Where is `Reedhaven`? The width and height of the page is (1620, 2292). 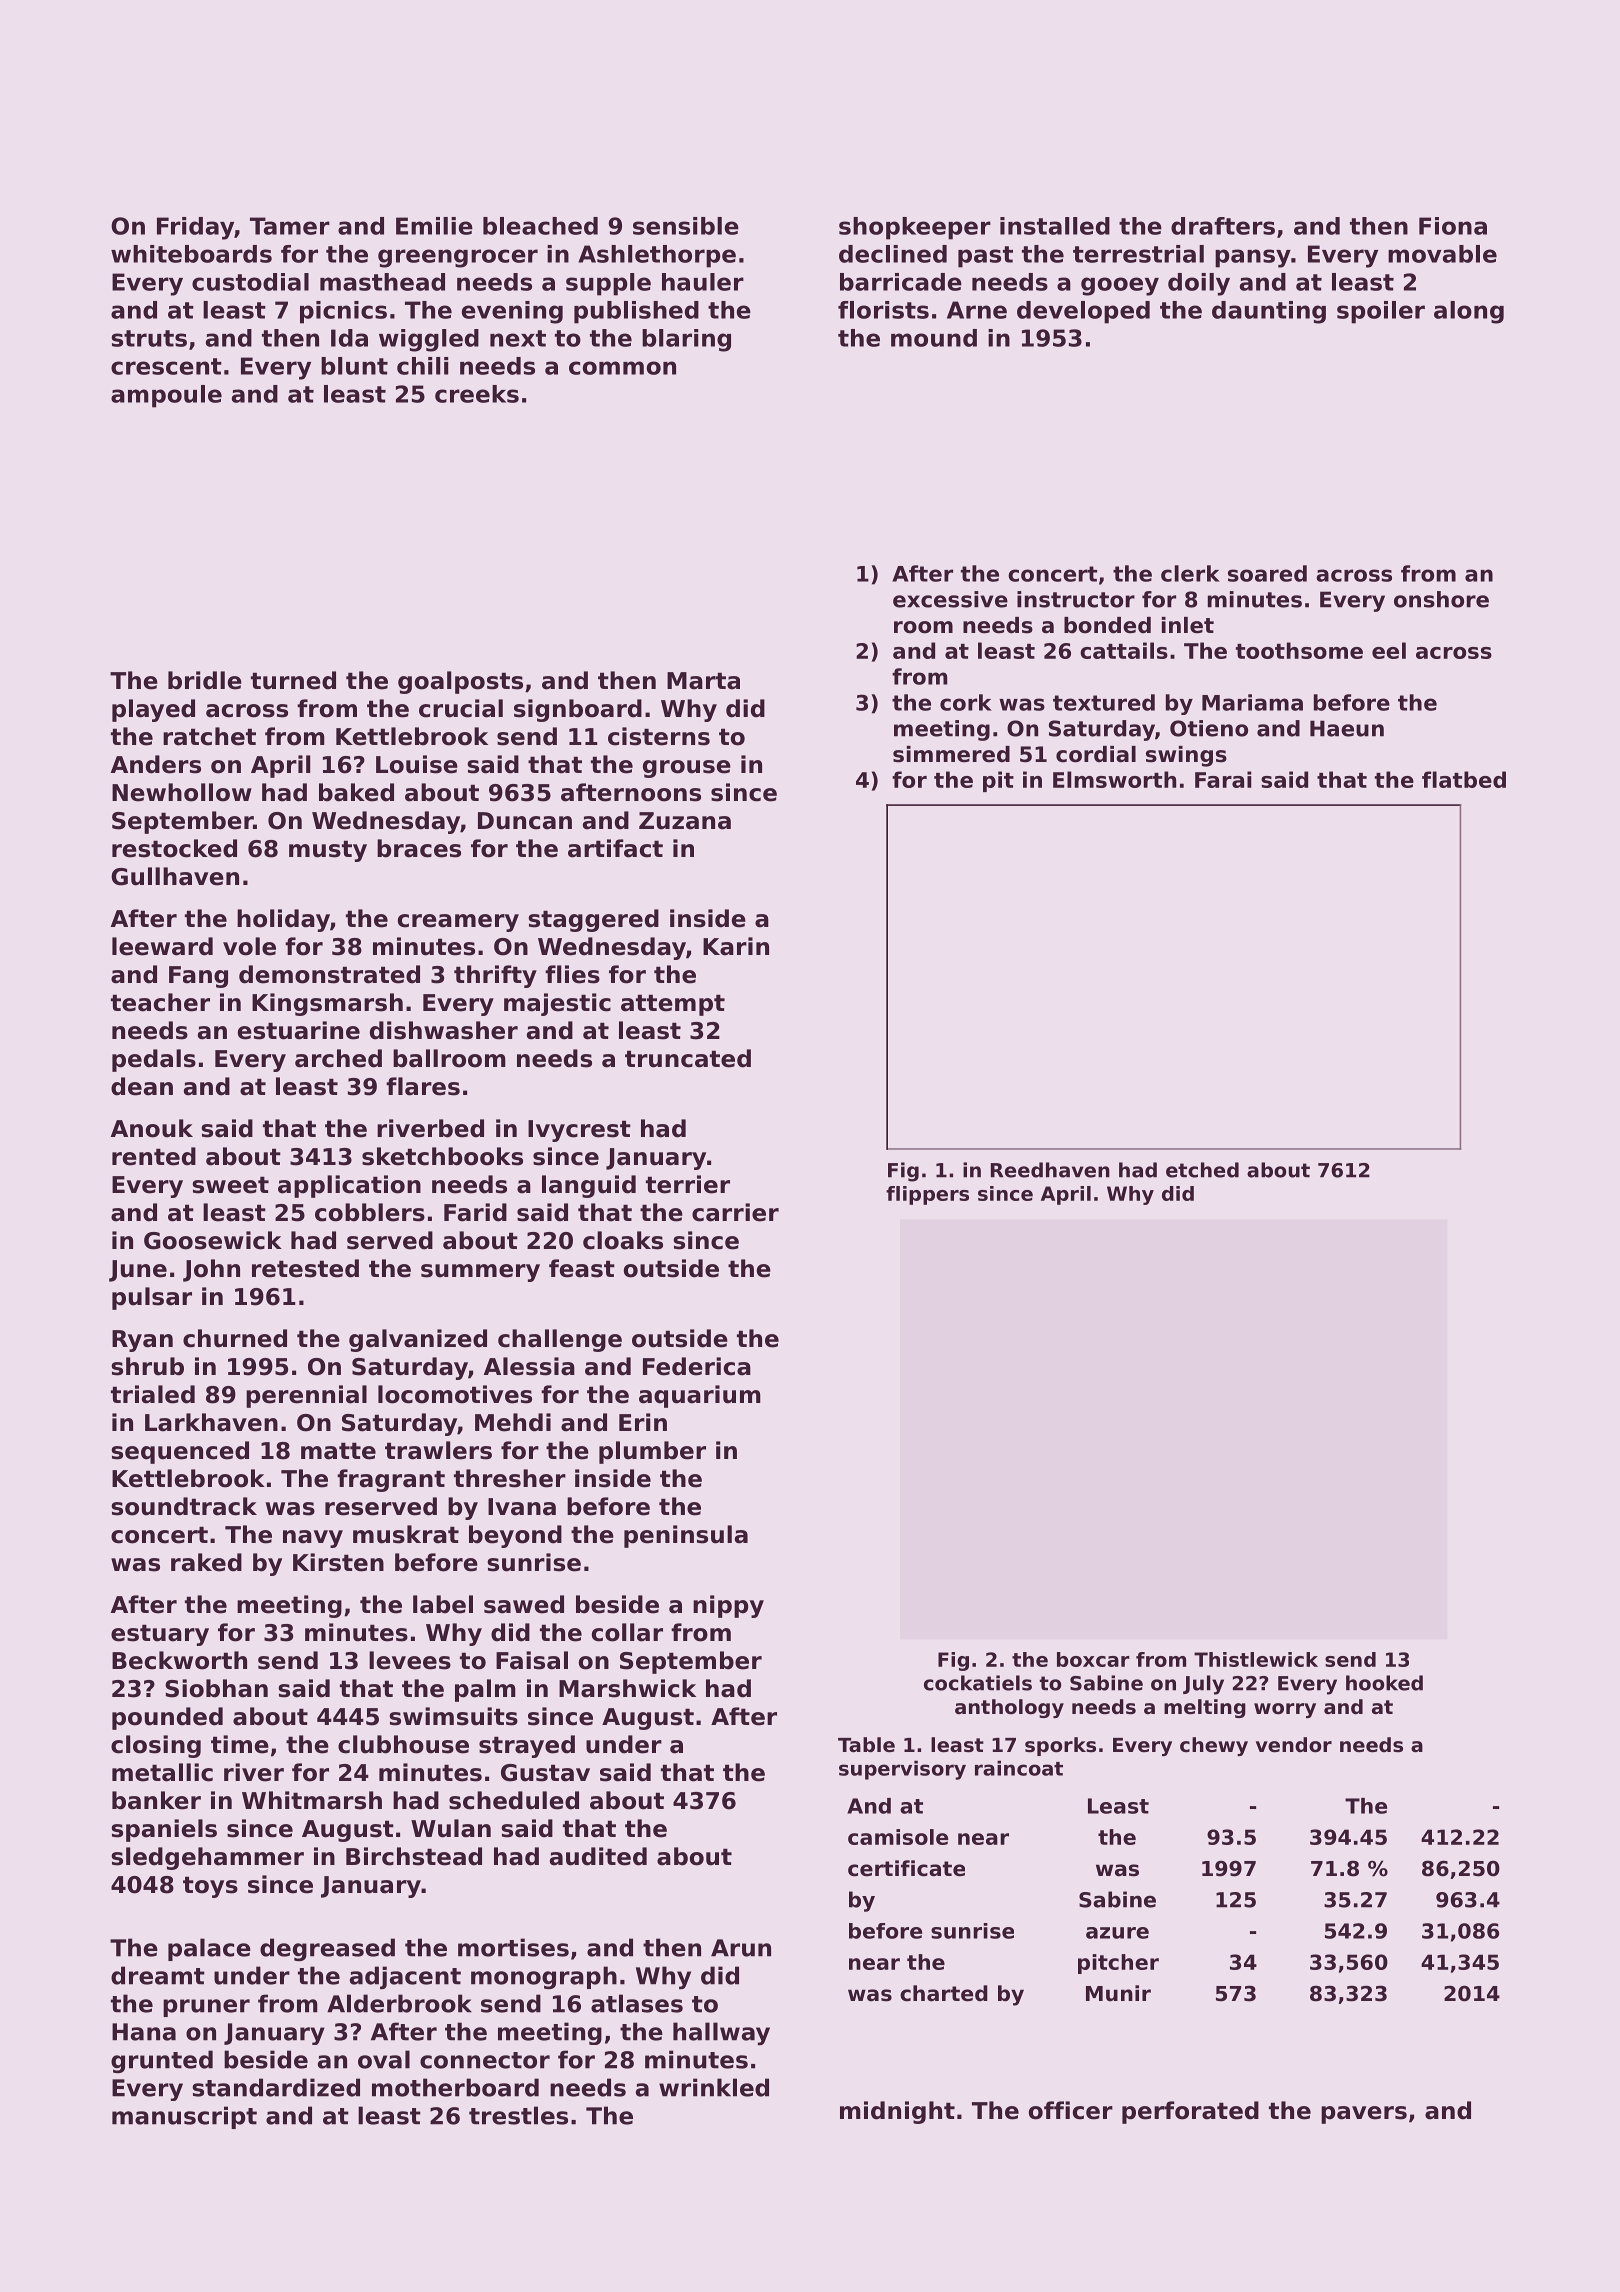 Reedhaven is located at coordinates (1050, 1170).
